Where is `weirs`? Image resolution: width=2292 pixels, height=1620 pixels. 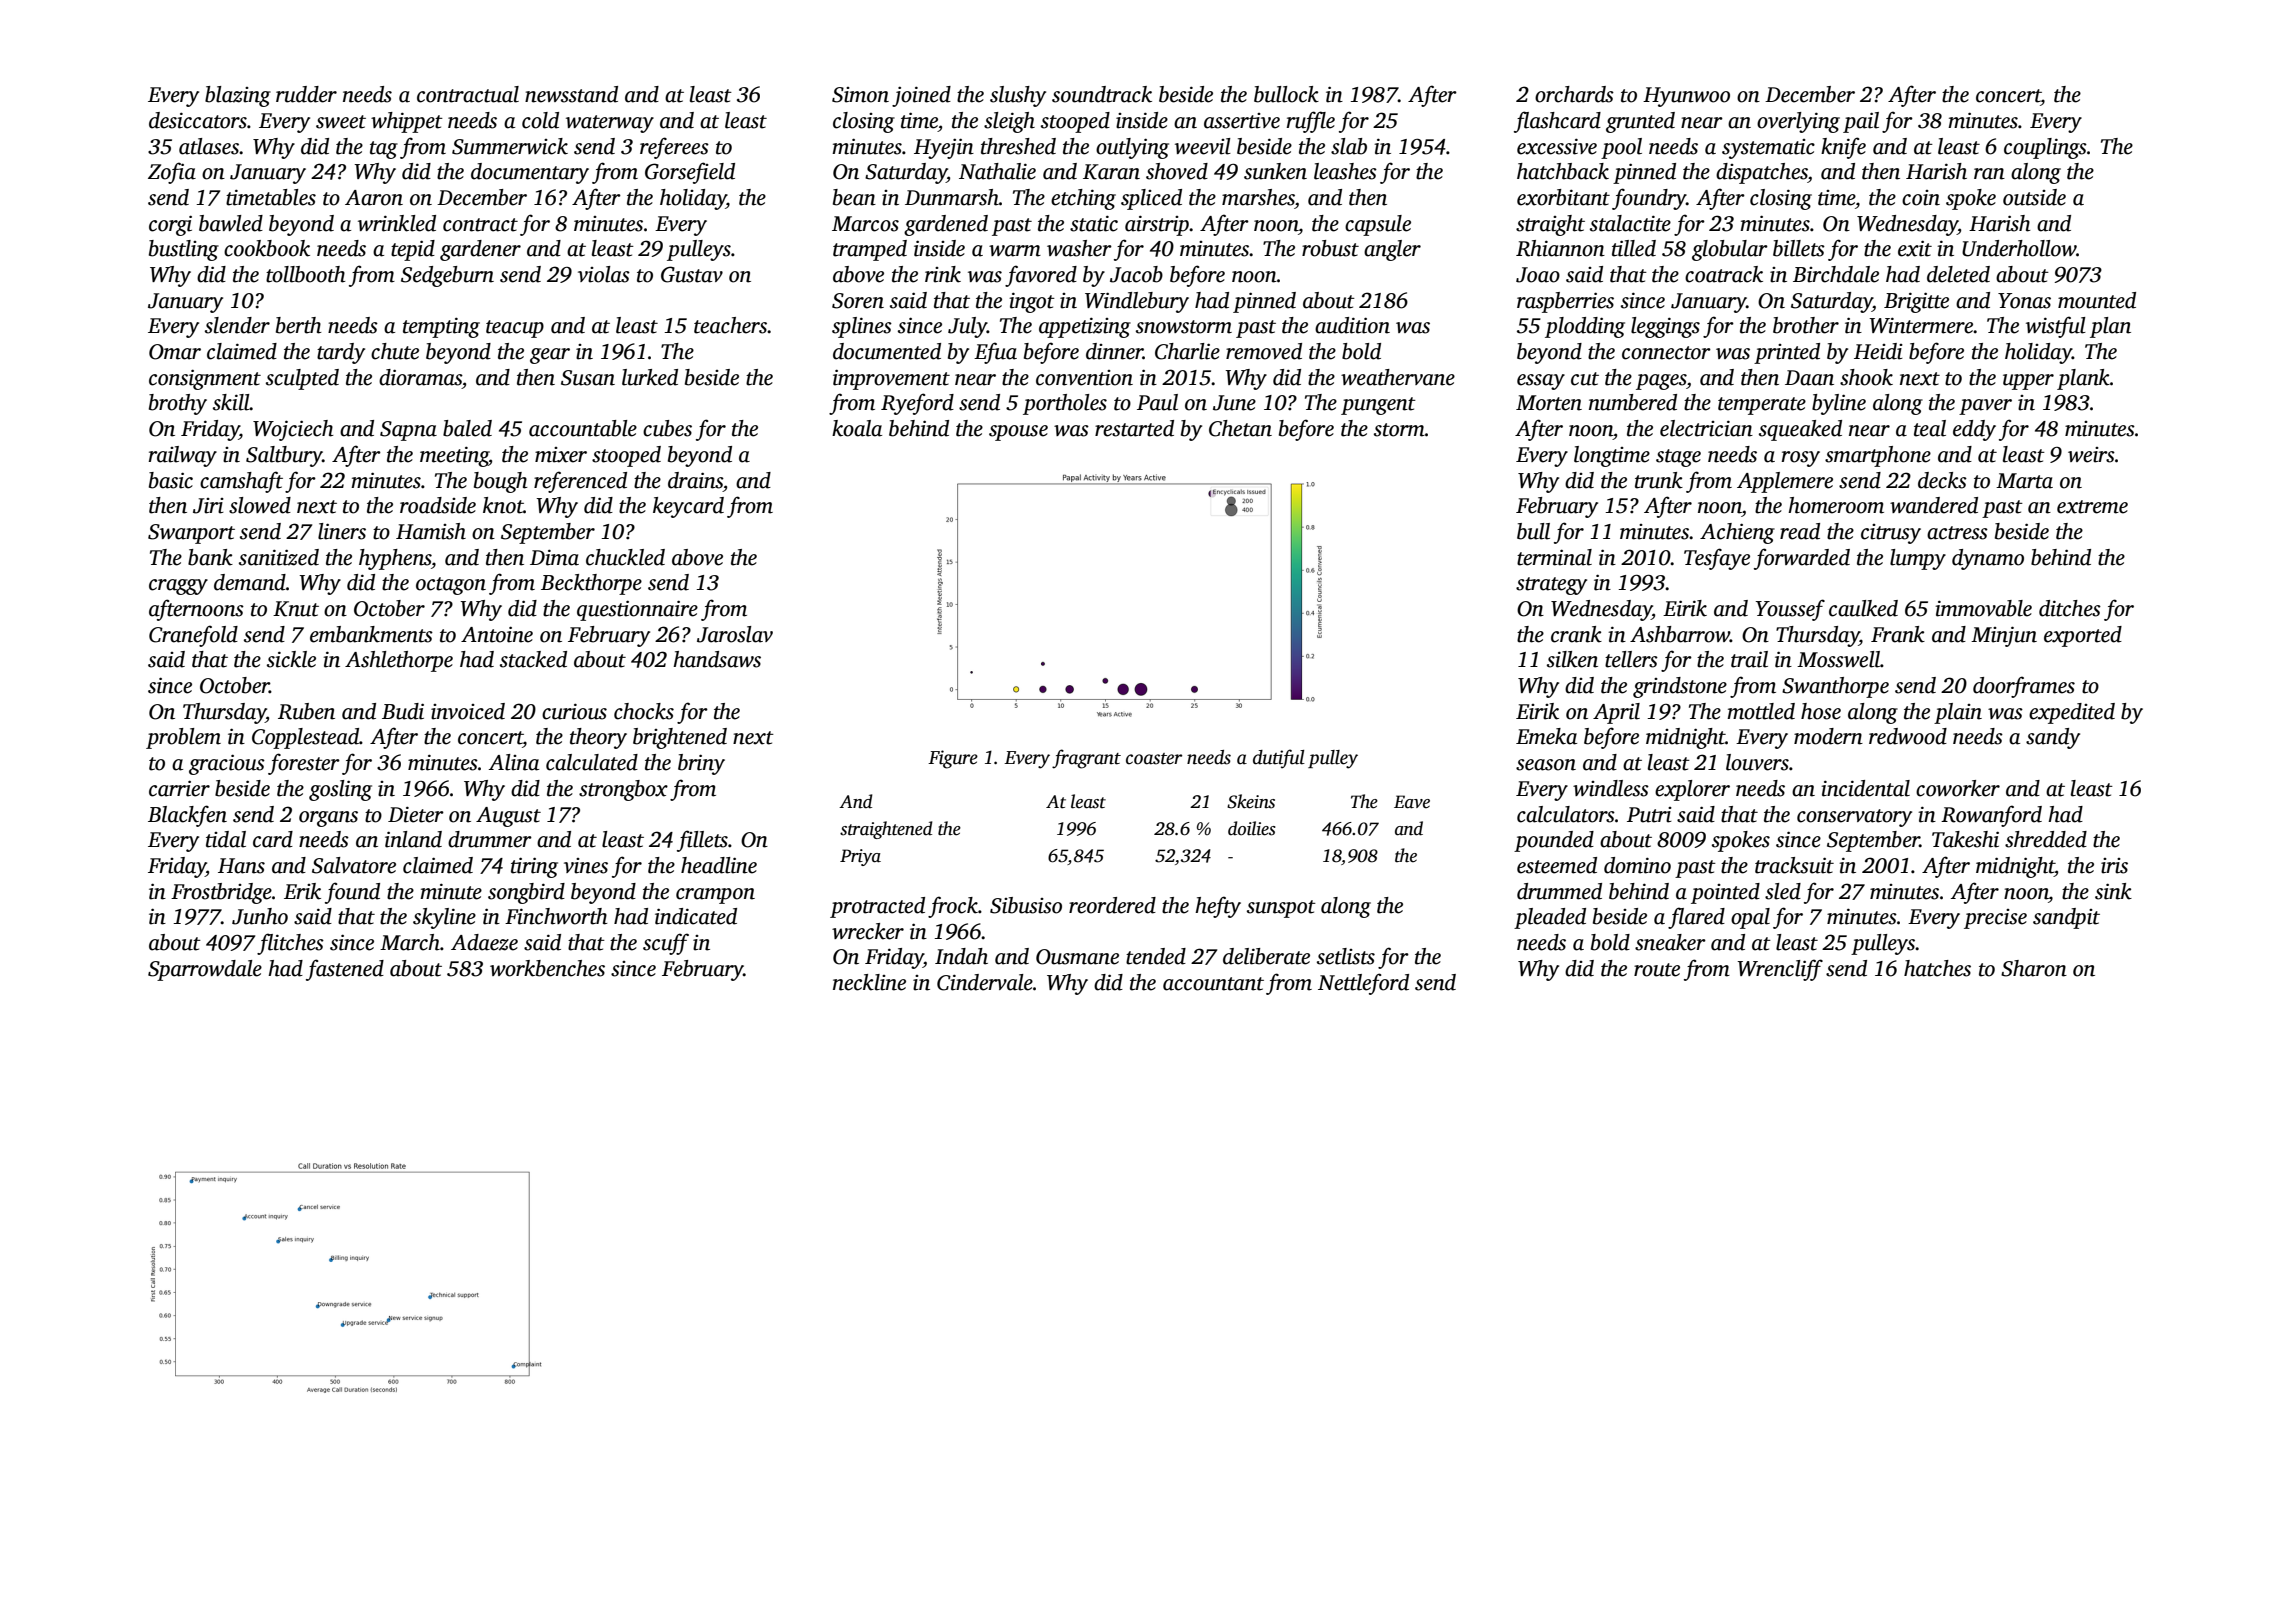 weirs is located at coordinates (2091, 455).
